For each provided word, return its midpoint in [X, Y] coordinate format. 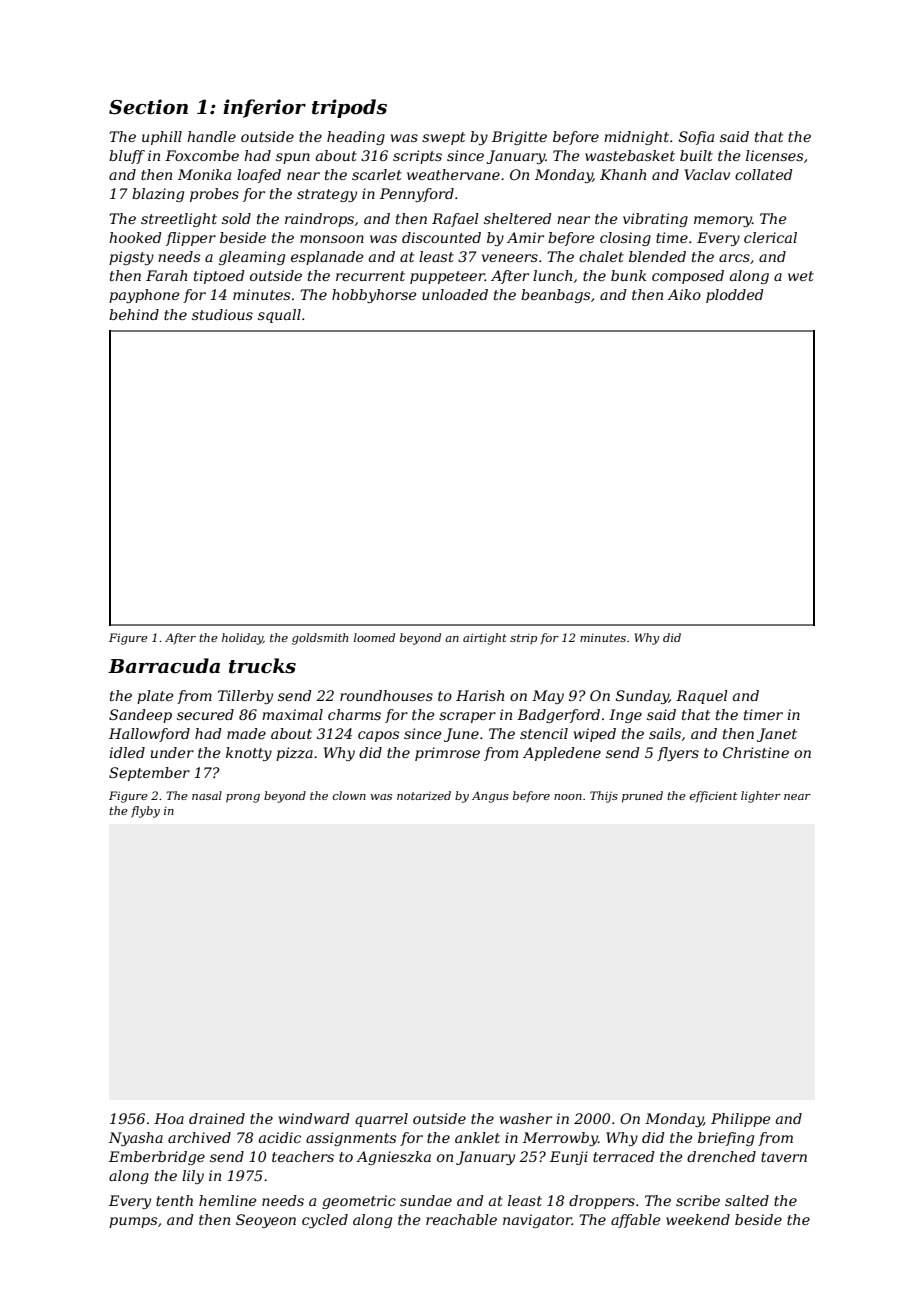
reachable [461, 1219]
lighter [761, 797]
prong [243, 798]
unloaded [455, 294]
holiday [242, 639]
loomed [374, 637]
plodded [735, 296]
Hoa [169, 1118]
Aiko [684, 294]
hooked [135, 237]
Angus [490, 797]
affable [636, 1221]
